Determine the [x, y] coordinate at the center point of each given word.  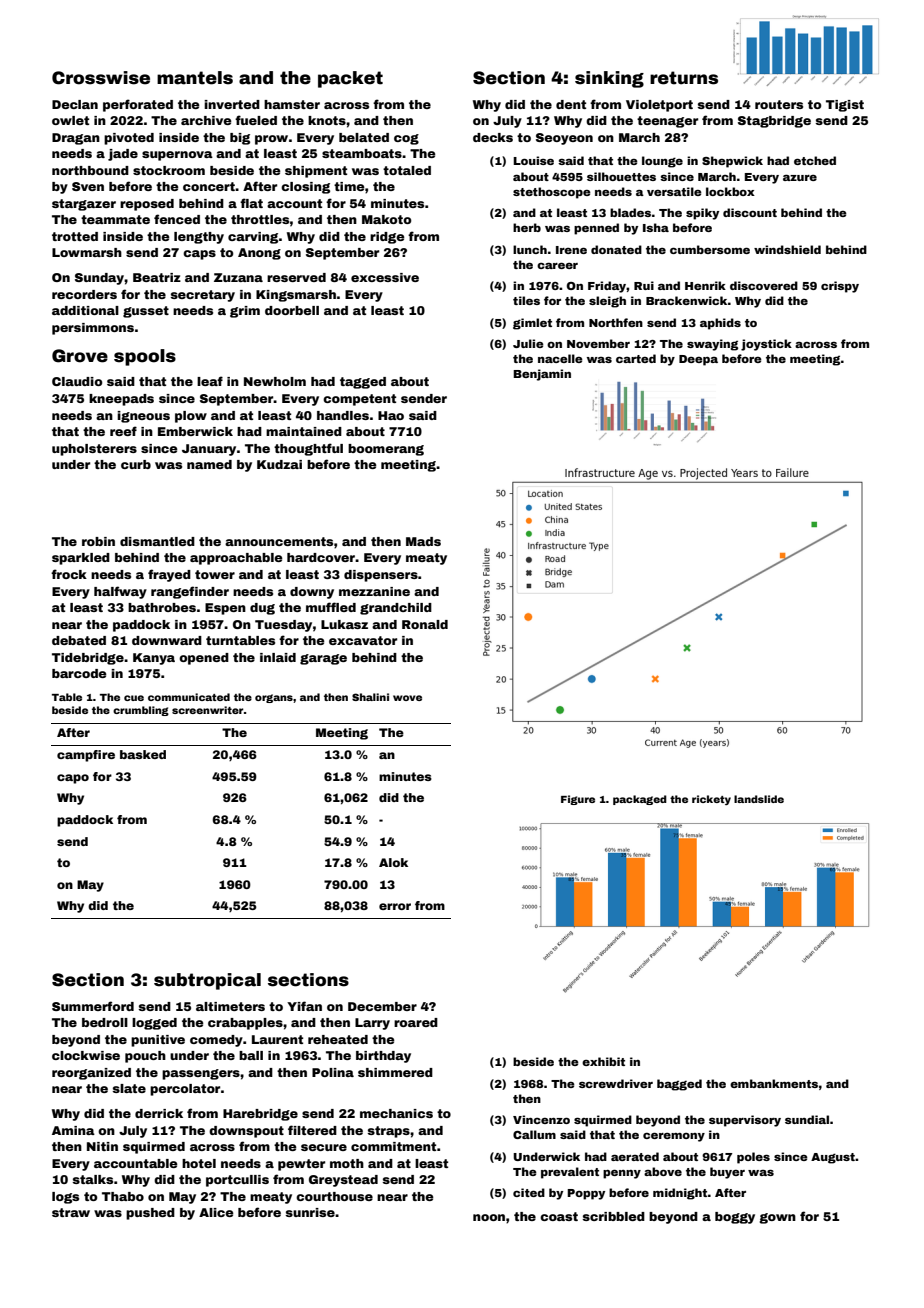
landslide [759, 799]
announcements [279, 541]
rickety [711, 800]
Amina [73, 1130]
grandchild [396, 609]
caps [199, 255]
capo [73, 779]
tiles [526, 300]
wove [407, 698]
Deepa [698, 360]
